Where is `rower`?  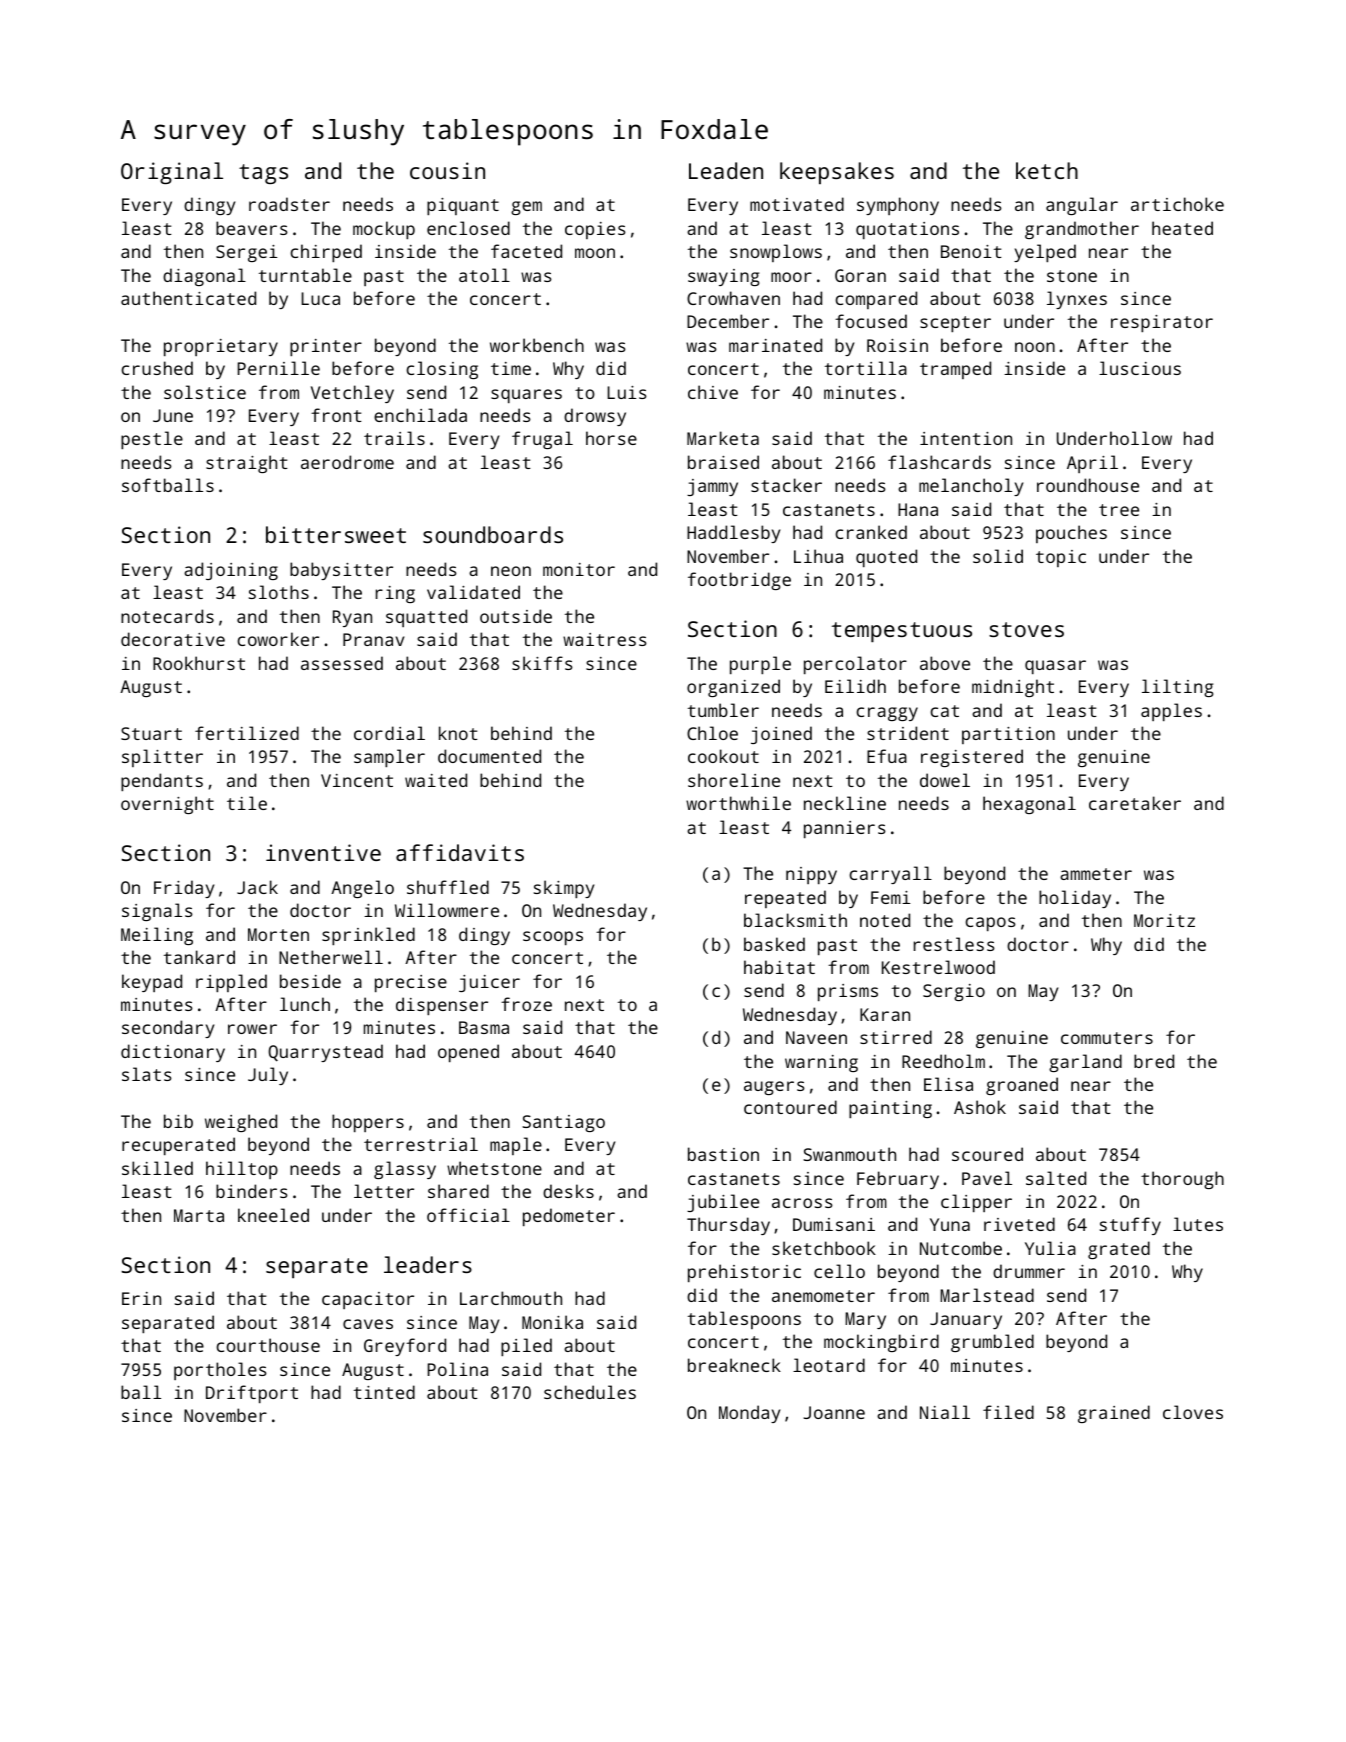
rower is located at coordinates (252, 1029).
